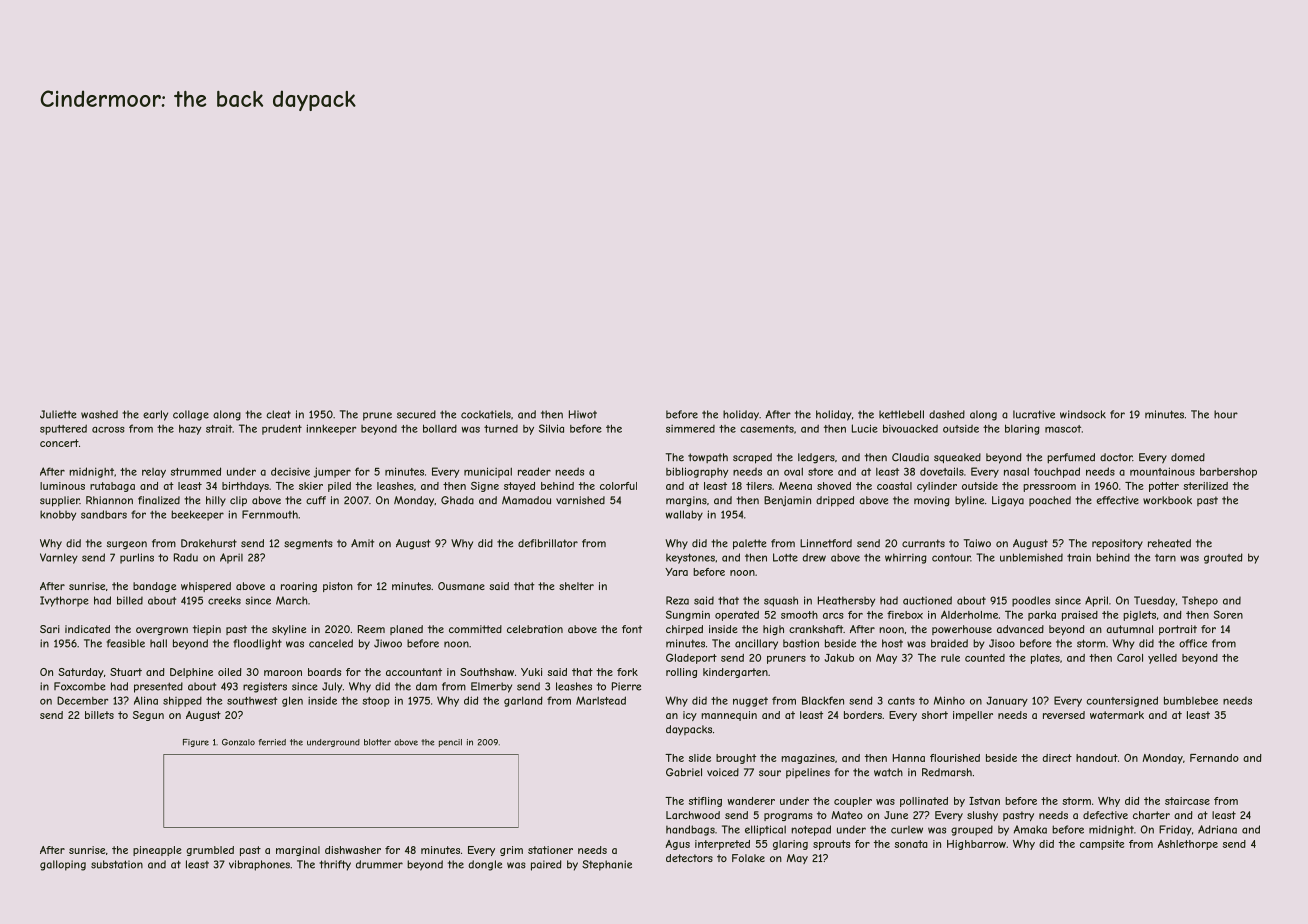 This screenshot has width=1308, height=924. I want to click on tarn, so click(1165, 558).
